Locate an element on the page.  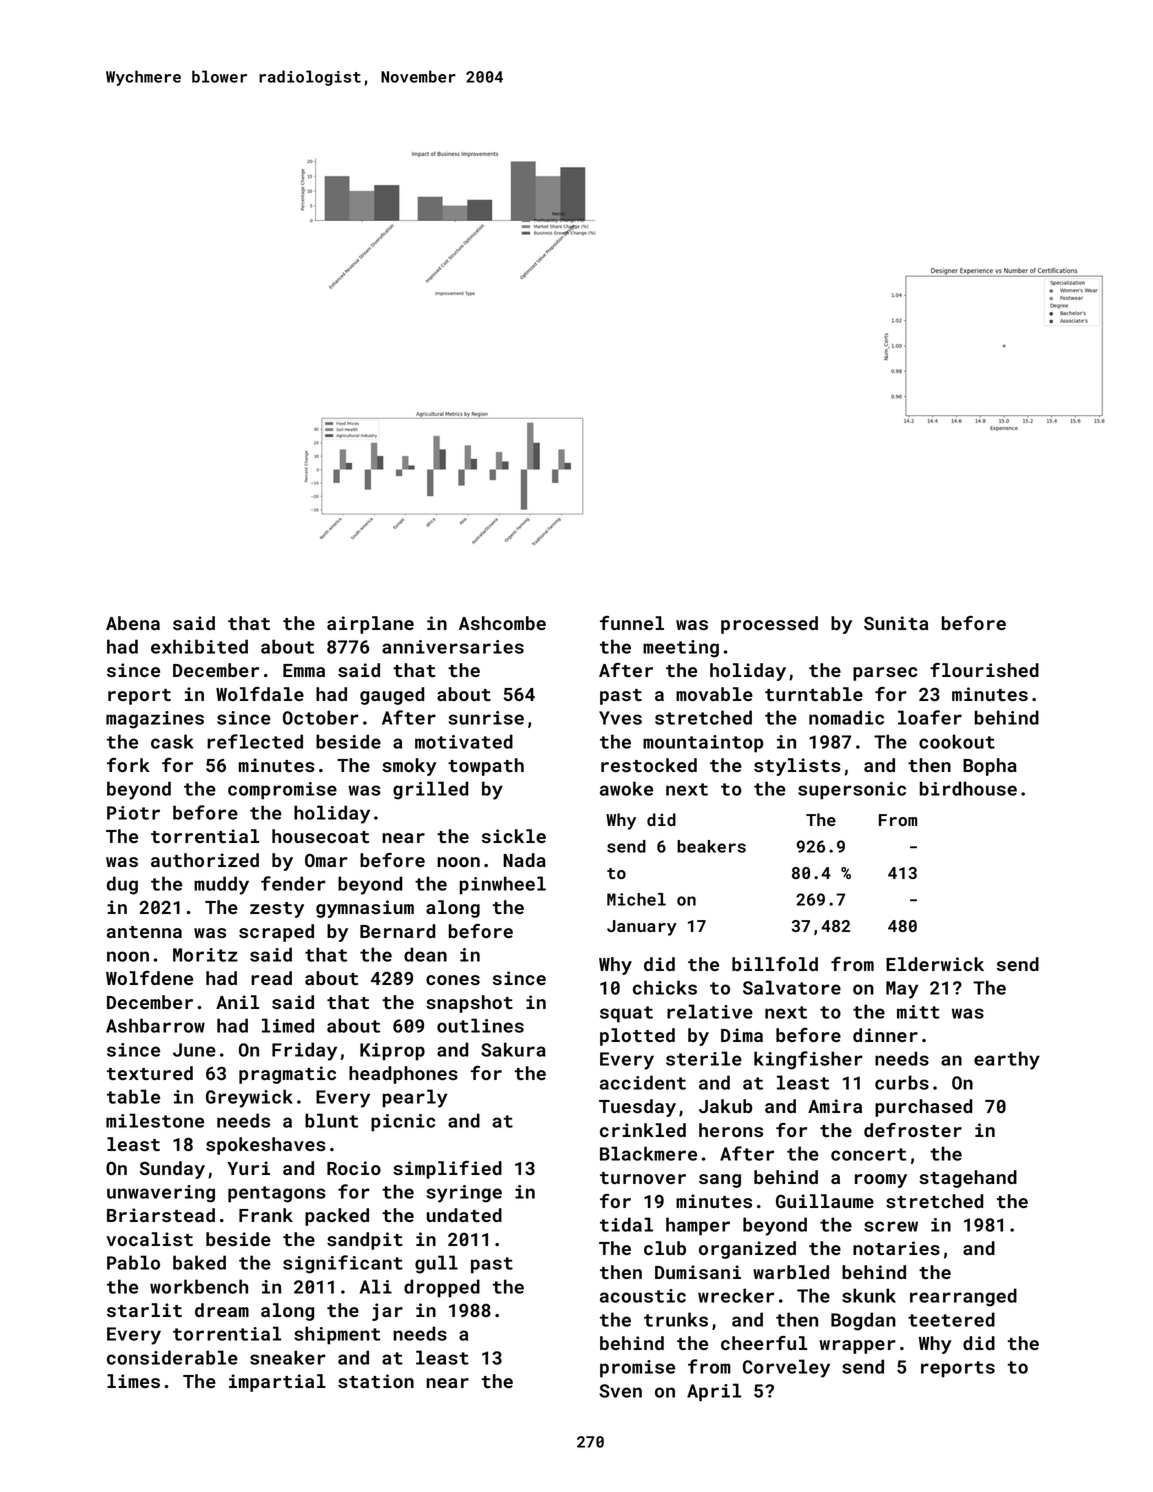
Ashcombe is located at coordinates (502, 623).
